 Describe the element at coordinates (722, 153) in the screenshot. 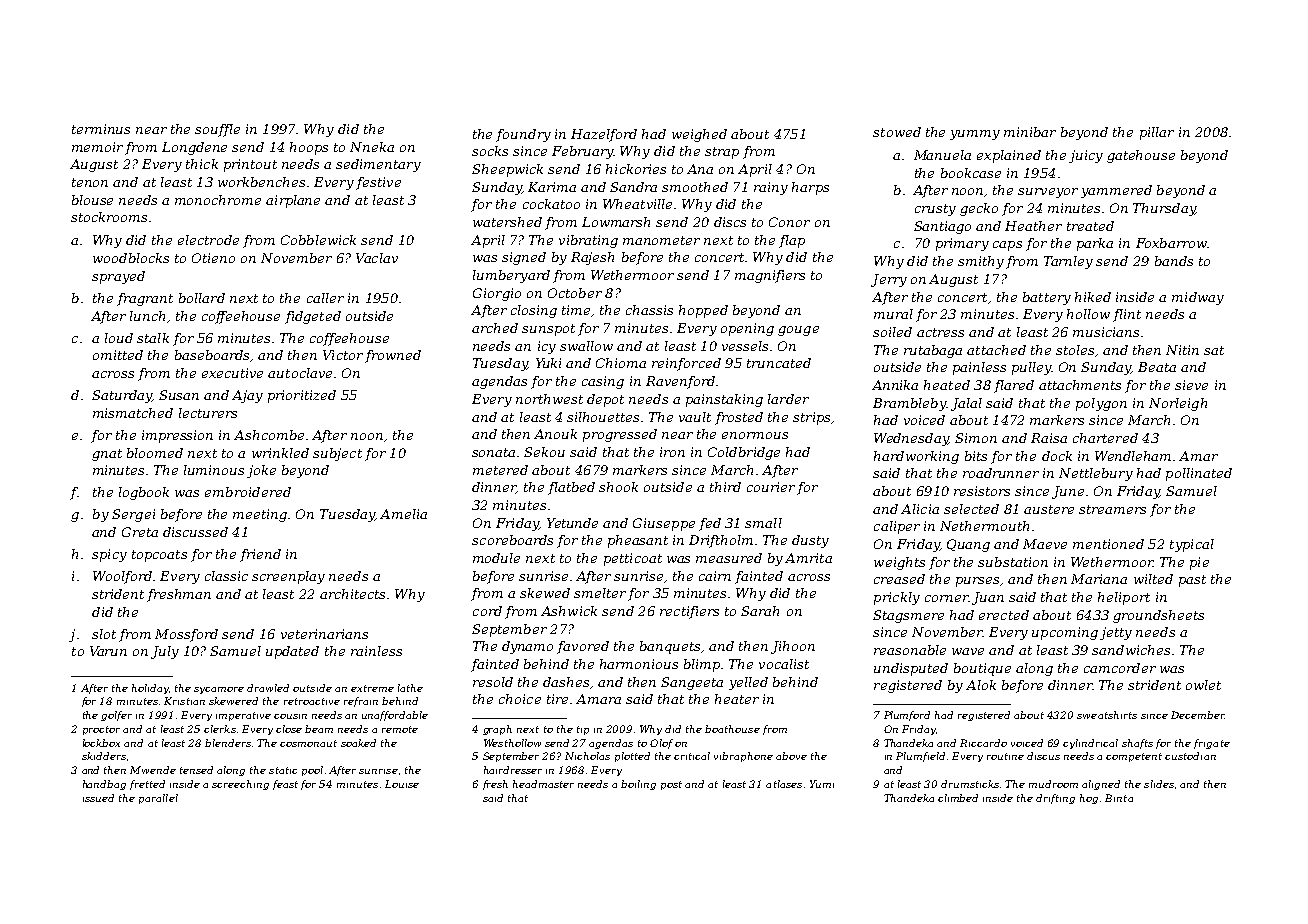

I see `strap` at that location.
